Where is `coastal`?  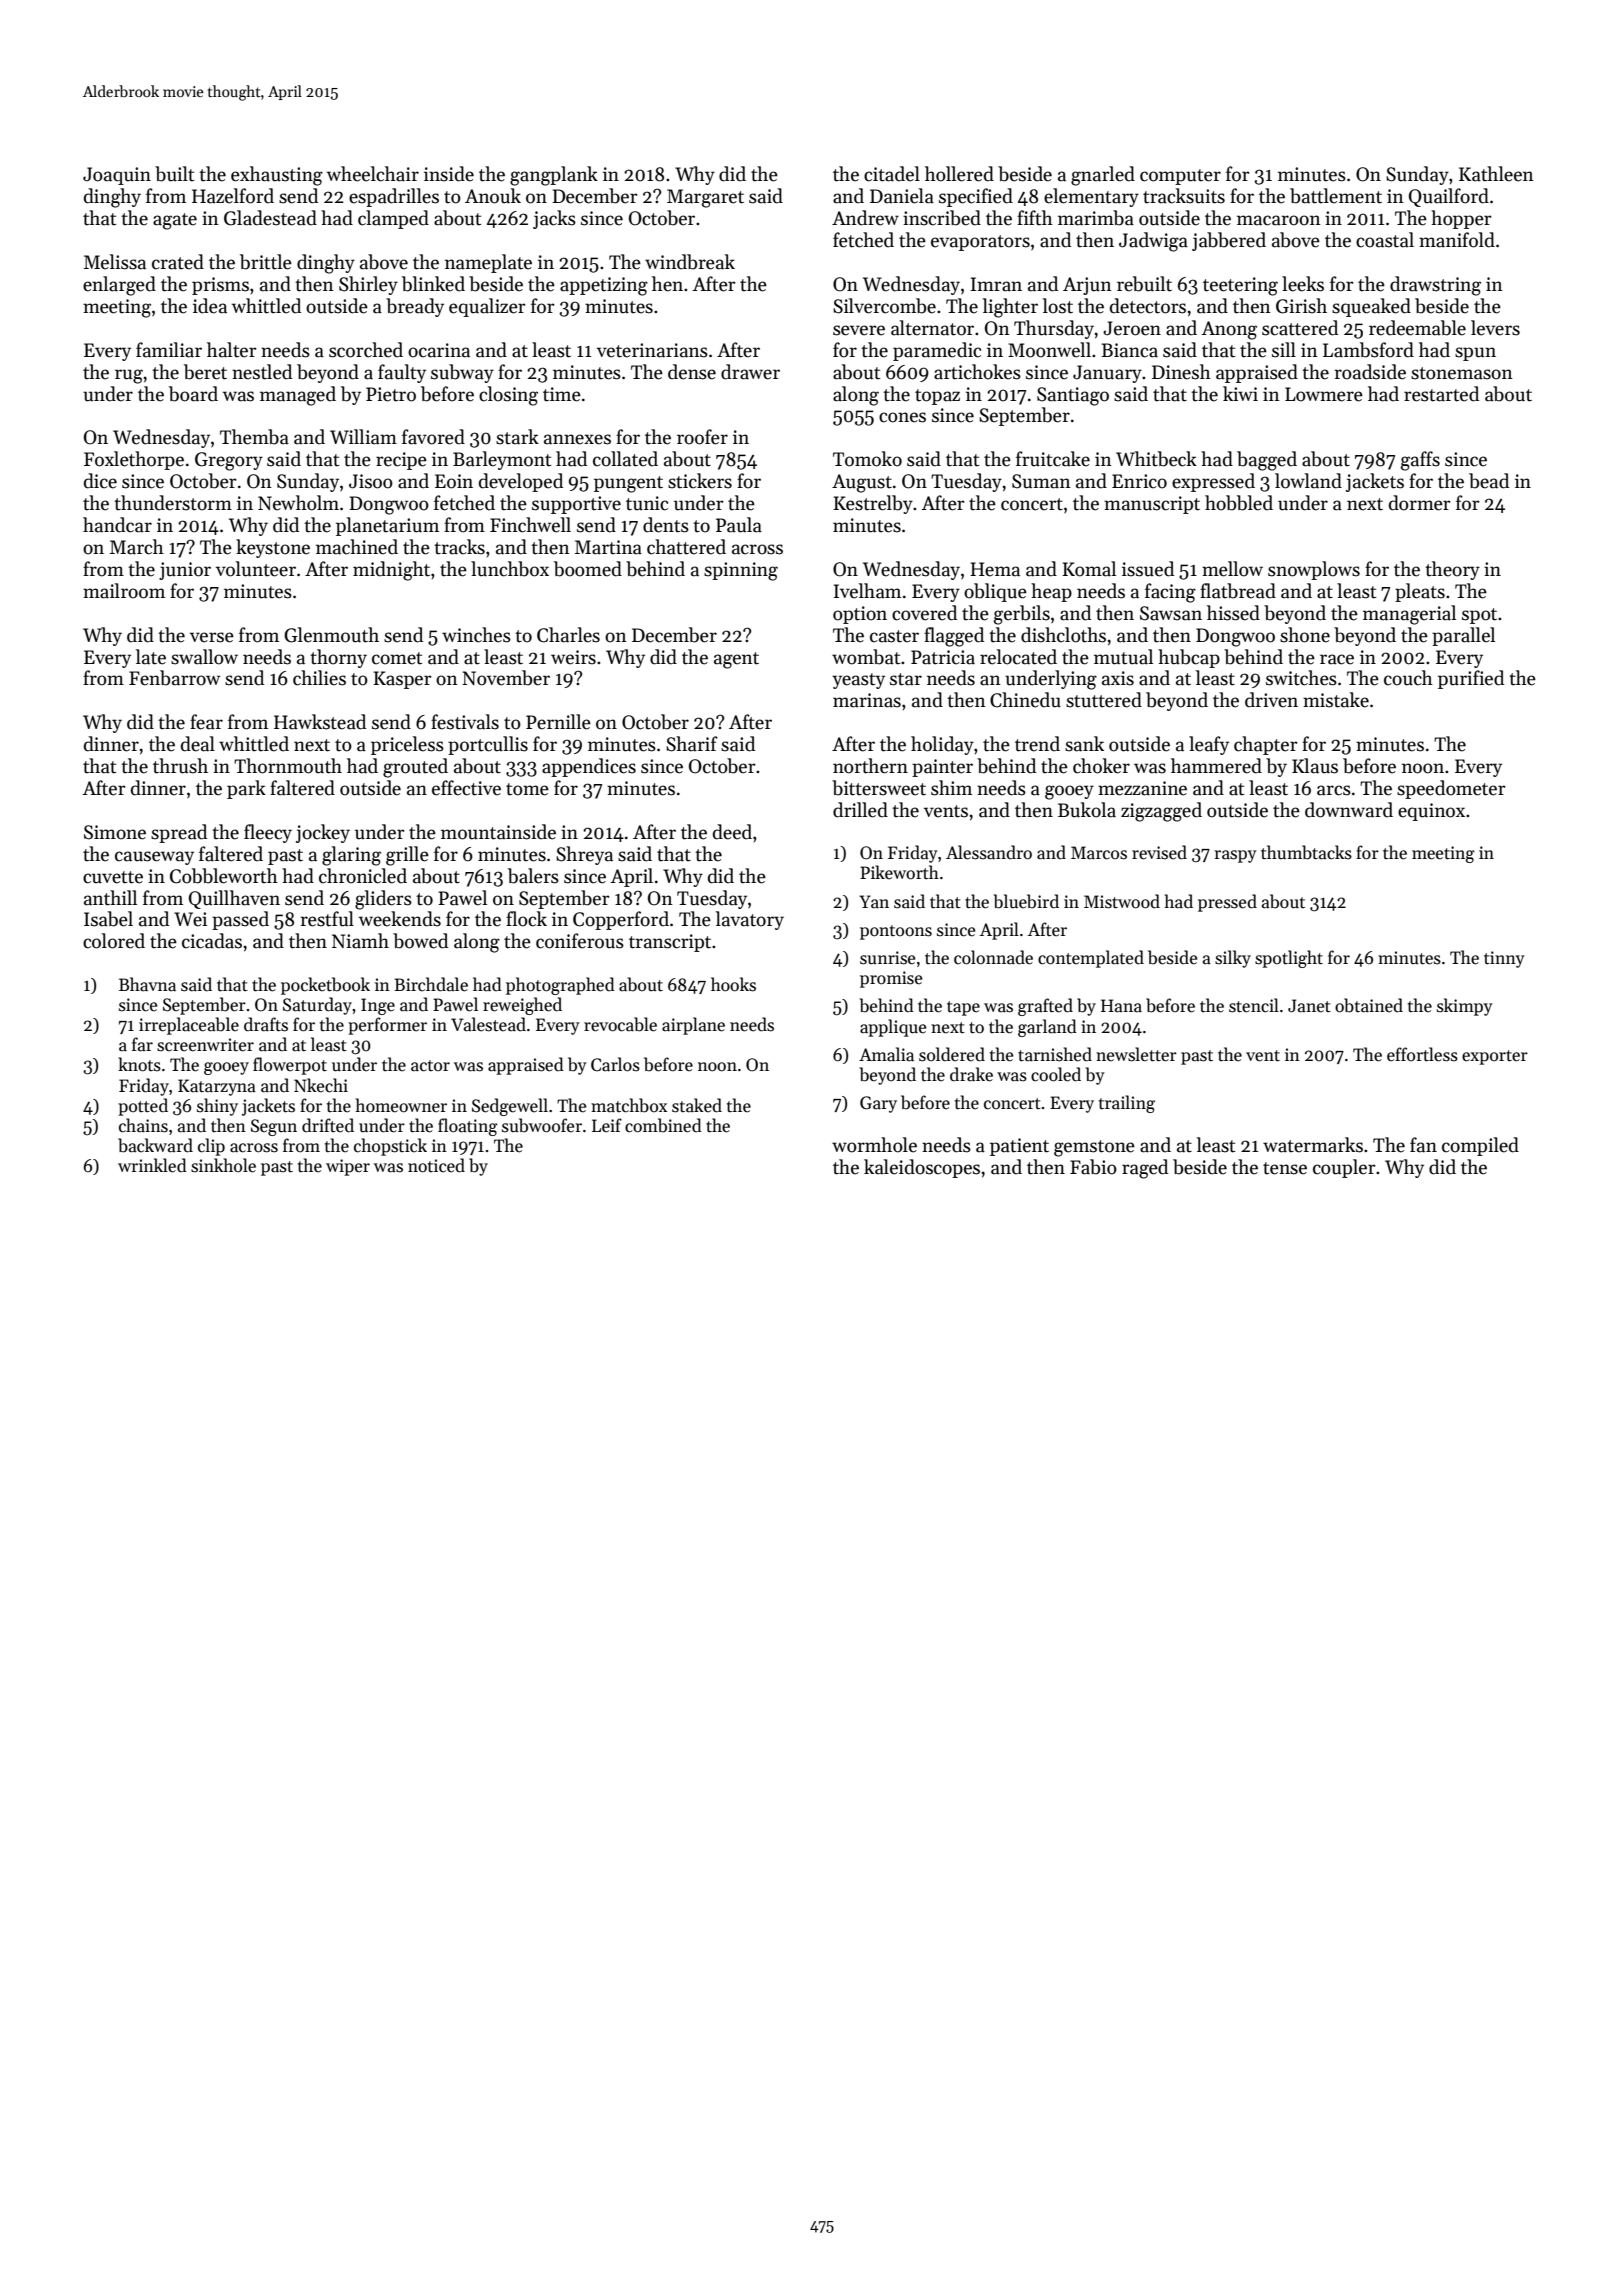
coastal is located at coordinates (1385, 240).
